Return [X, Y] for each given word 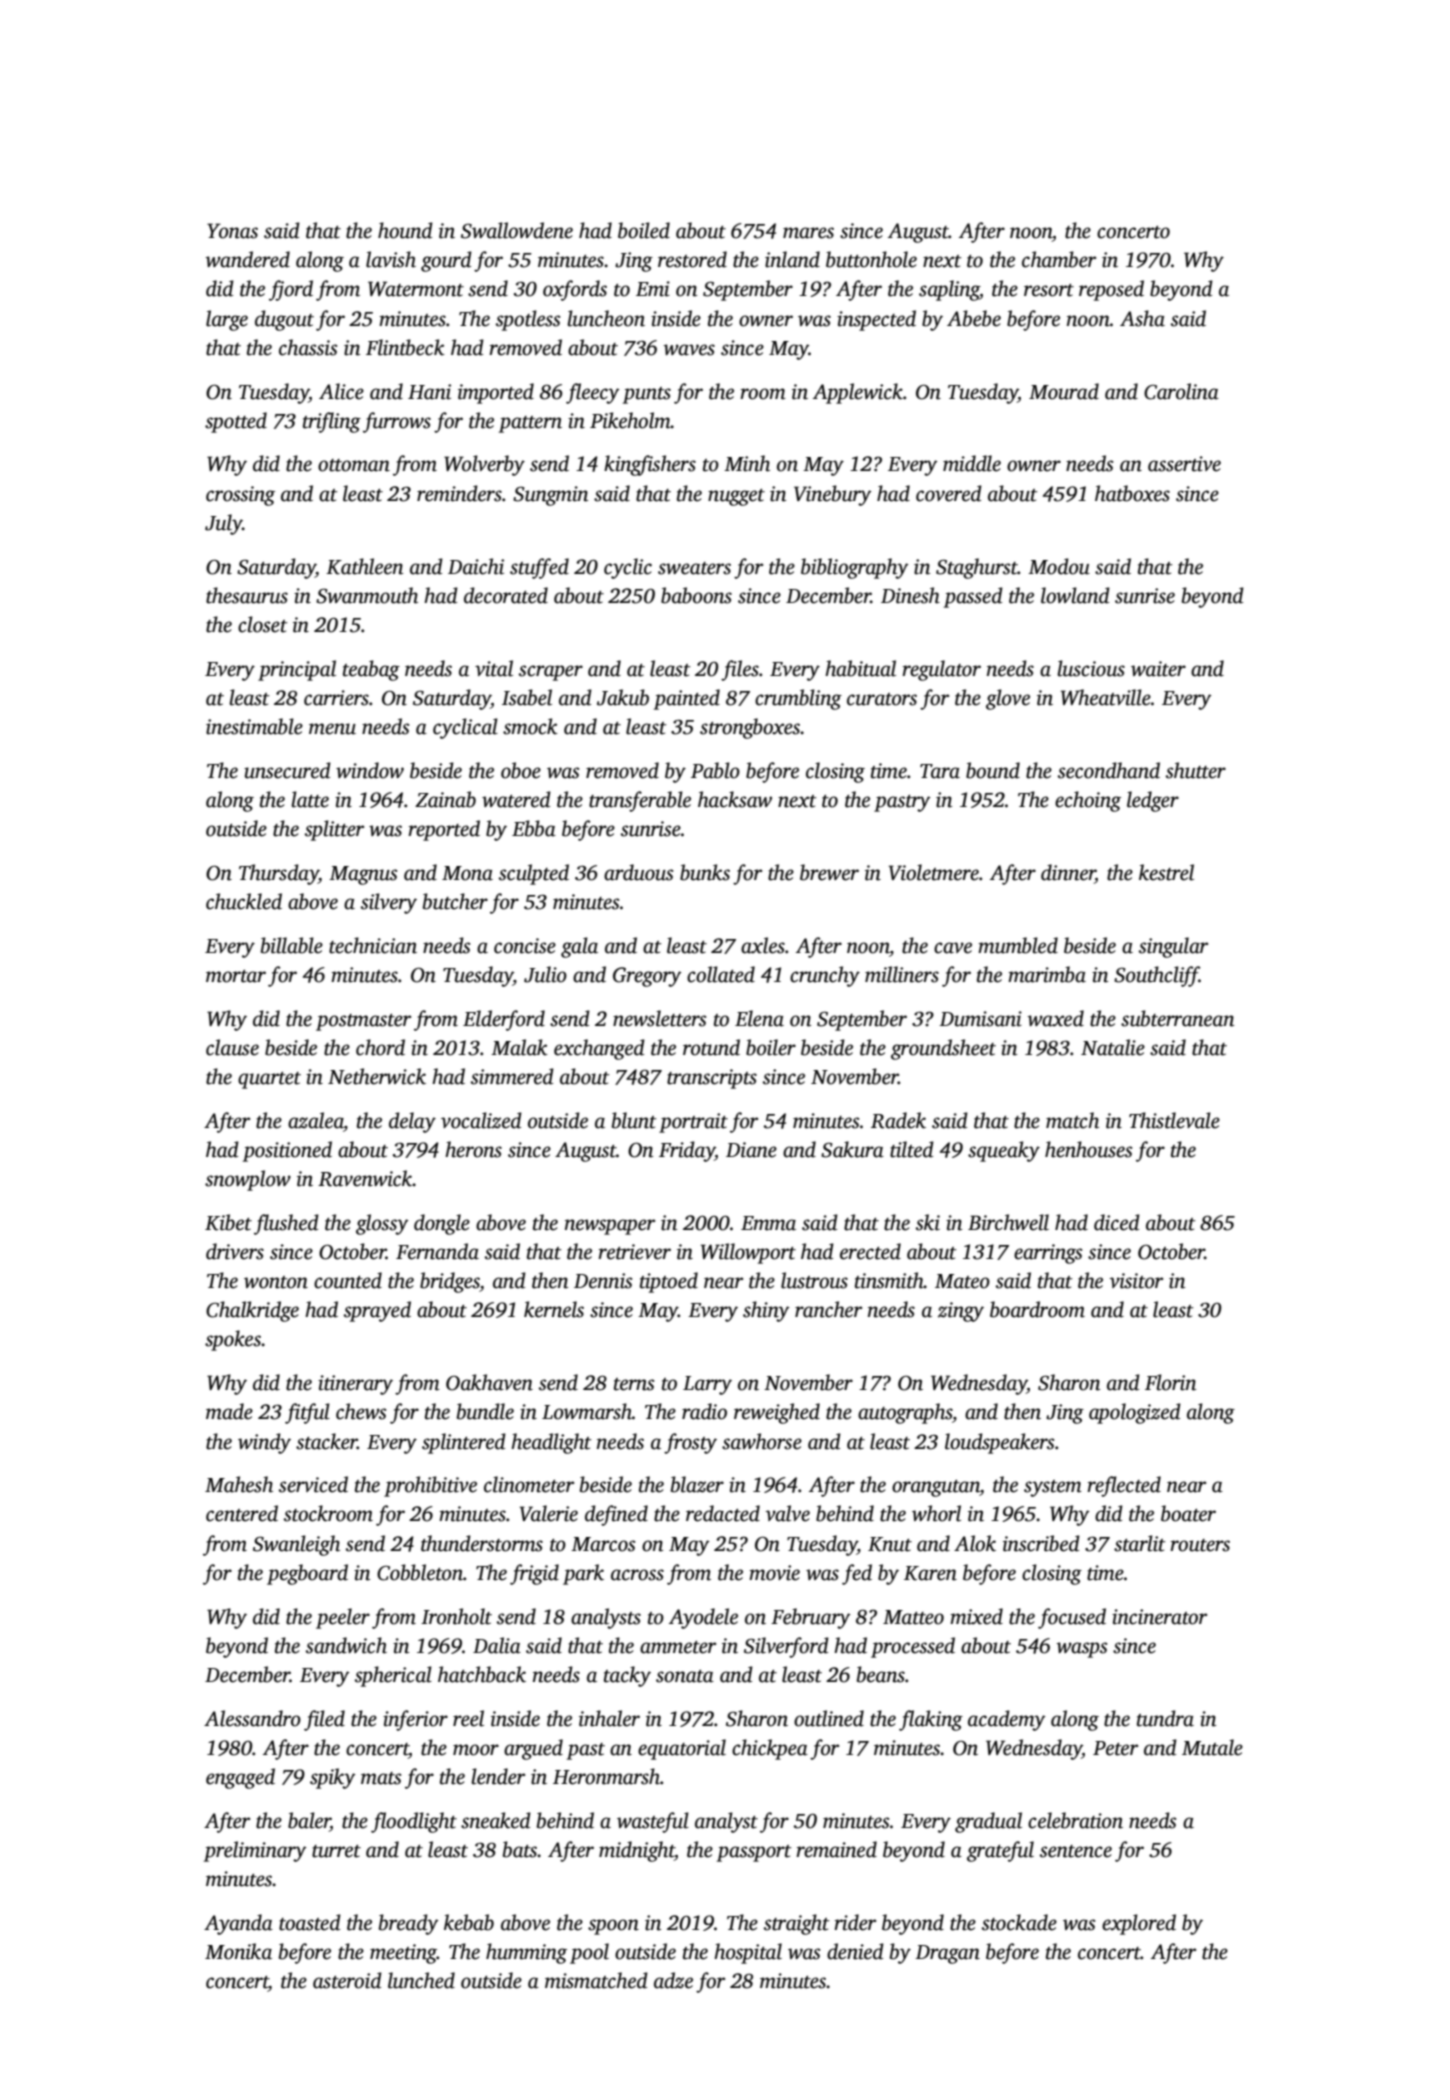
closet [263, 624]
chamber [1059, 259]
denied [855, 1951]
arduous [638, 872]
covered [949, 493]
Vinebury [832, 495]
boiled [644, 230]
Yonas [232, 231]
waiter [1158, 669]
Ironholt [456, 1616]
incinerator [1159, 1617]
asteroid [347, 1980]
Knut [890, 1544]
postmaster [363, 1022]
